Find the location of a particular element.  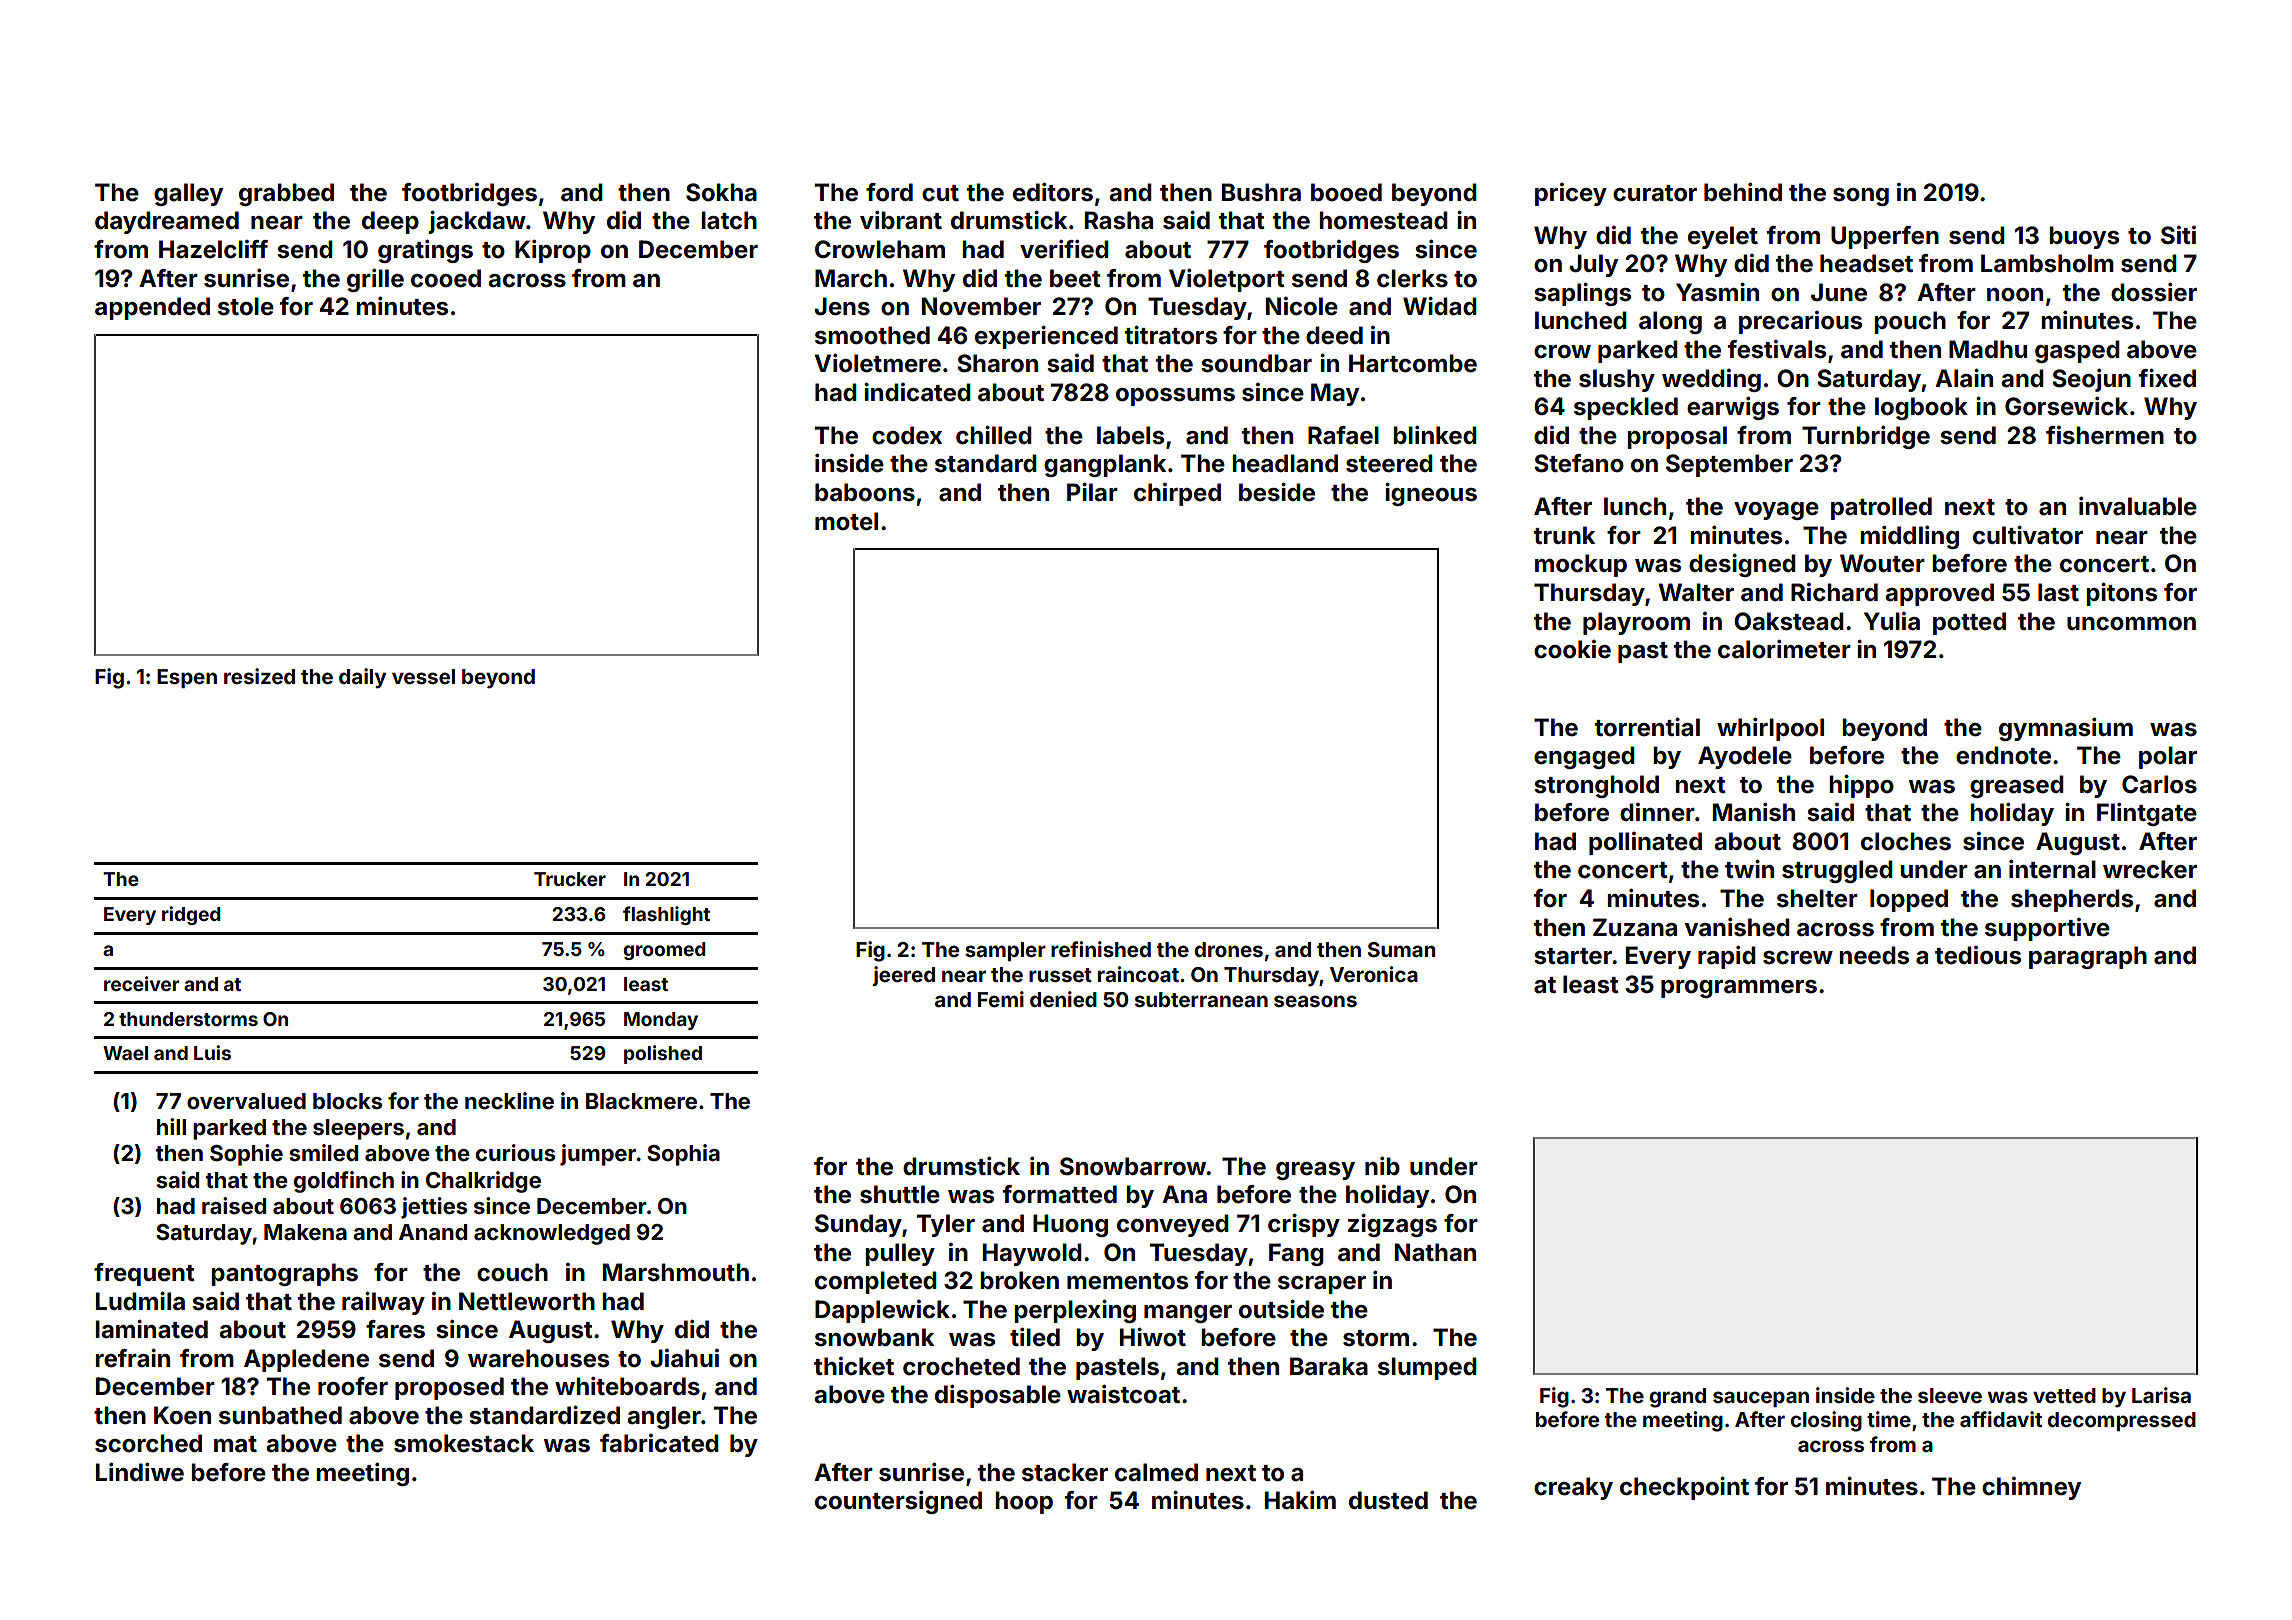

Monday is located at coordinates (661, 1021).
